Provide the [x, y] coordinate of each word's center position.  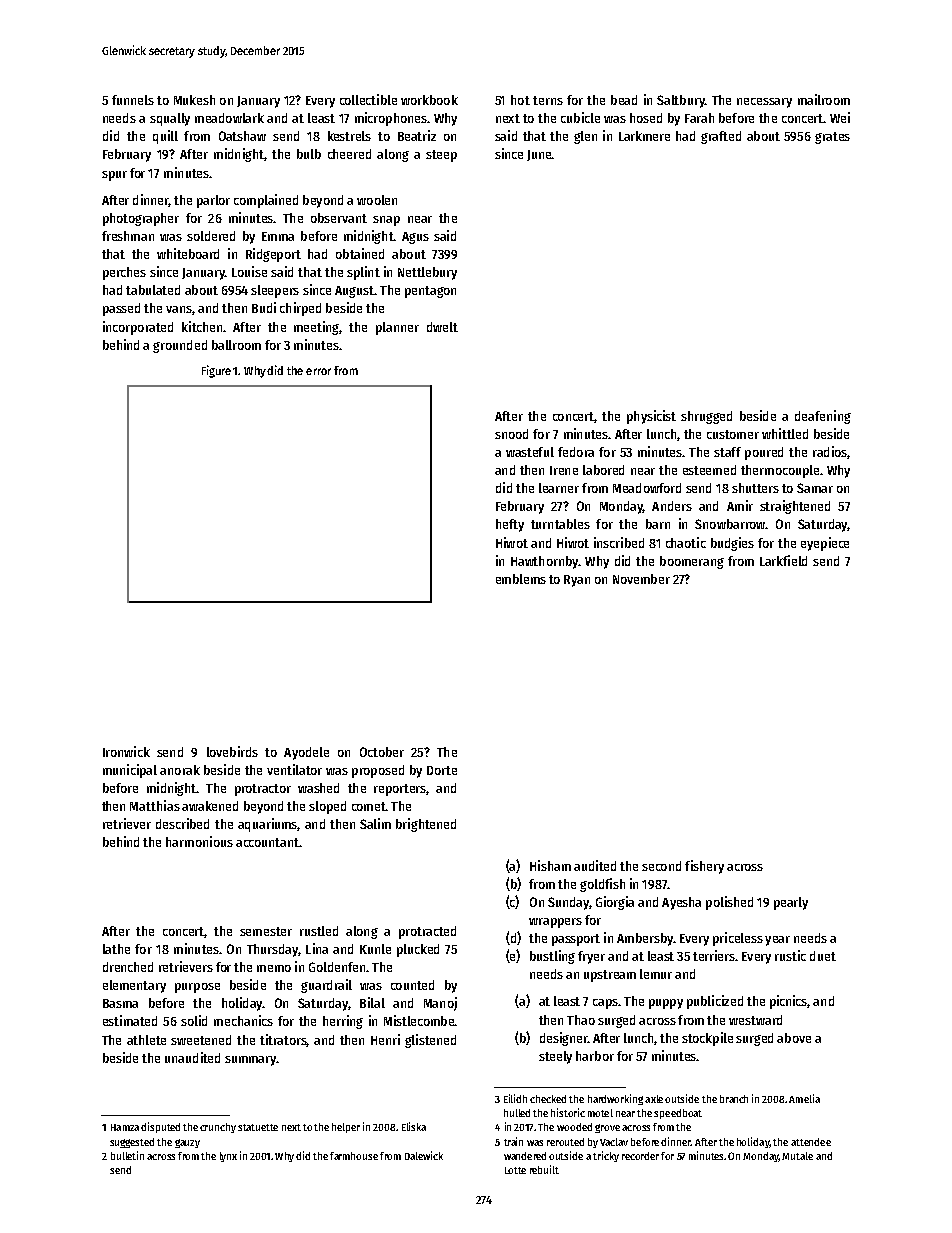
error [318, 371]
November [641, 579]
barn [658, 524]
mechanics [243, 1020]
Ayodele [306, 753]
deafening [823, 417]
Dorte [442, 770]
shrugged [706, 417]
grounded [180, 346]
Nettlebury [427, 273]
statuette [258, 1127]
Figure [216, 371]
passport [576, 940]
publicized [715, 1002]
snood [511, 434]
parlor [213, 201]
